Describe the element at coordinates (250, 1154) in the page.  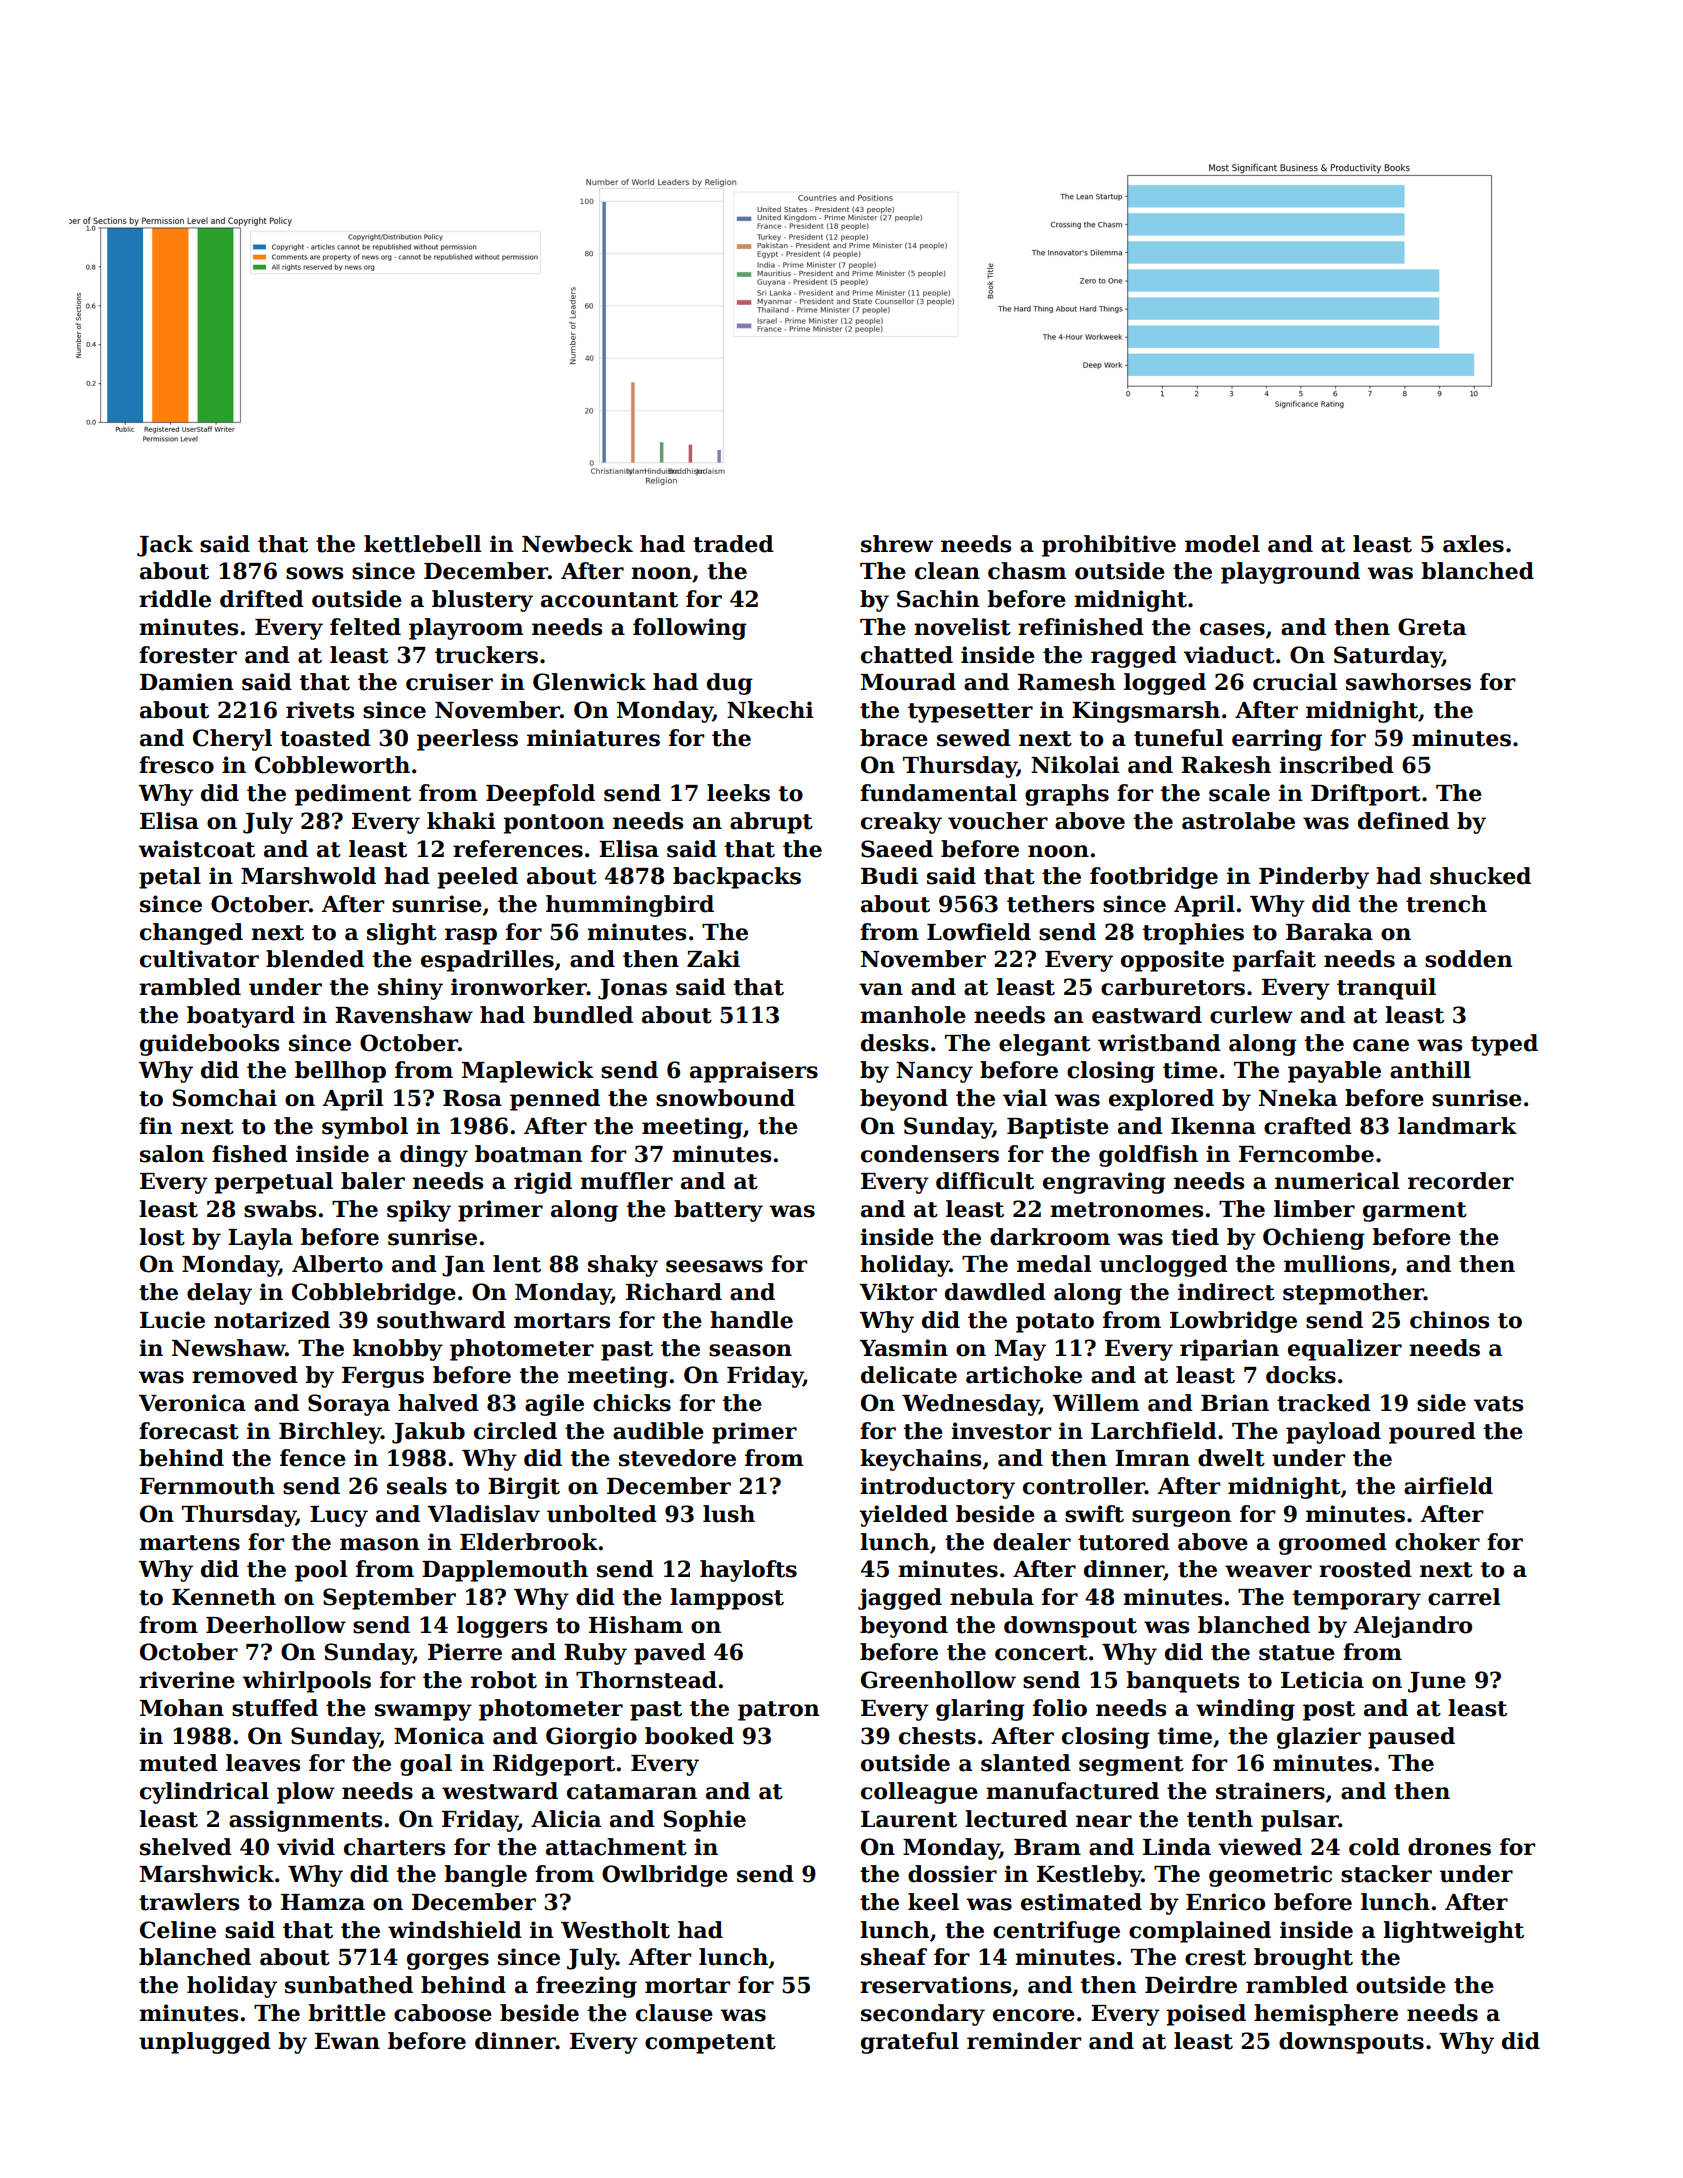
I see `fished` at that location.
